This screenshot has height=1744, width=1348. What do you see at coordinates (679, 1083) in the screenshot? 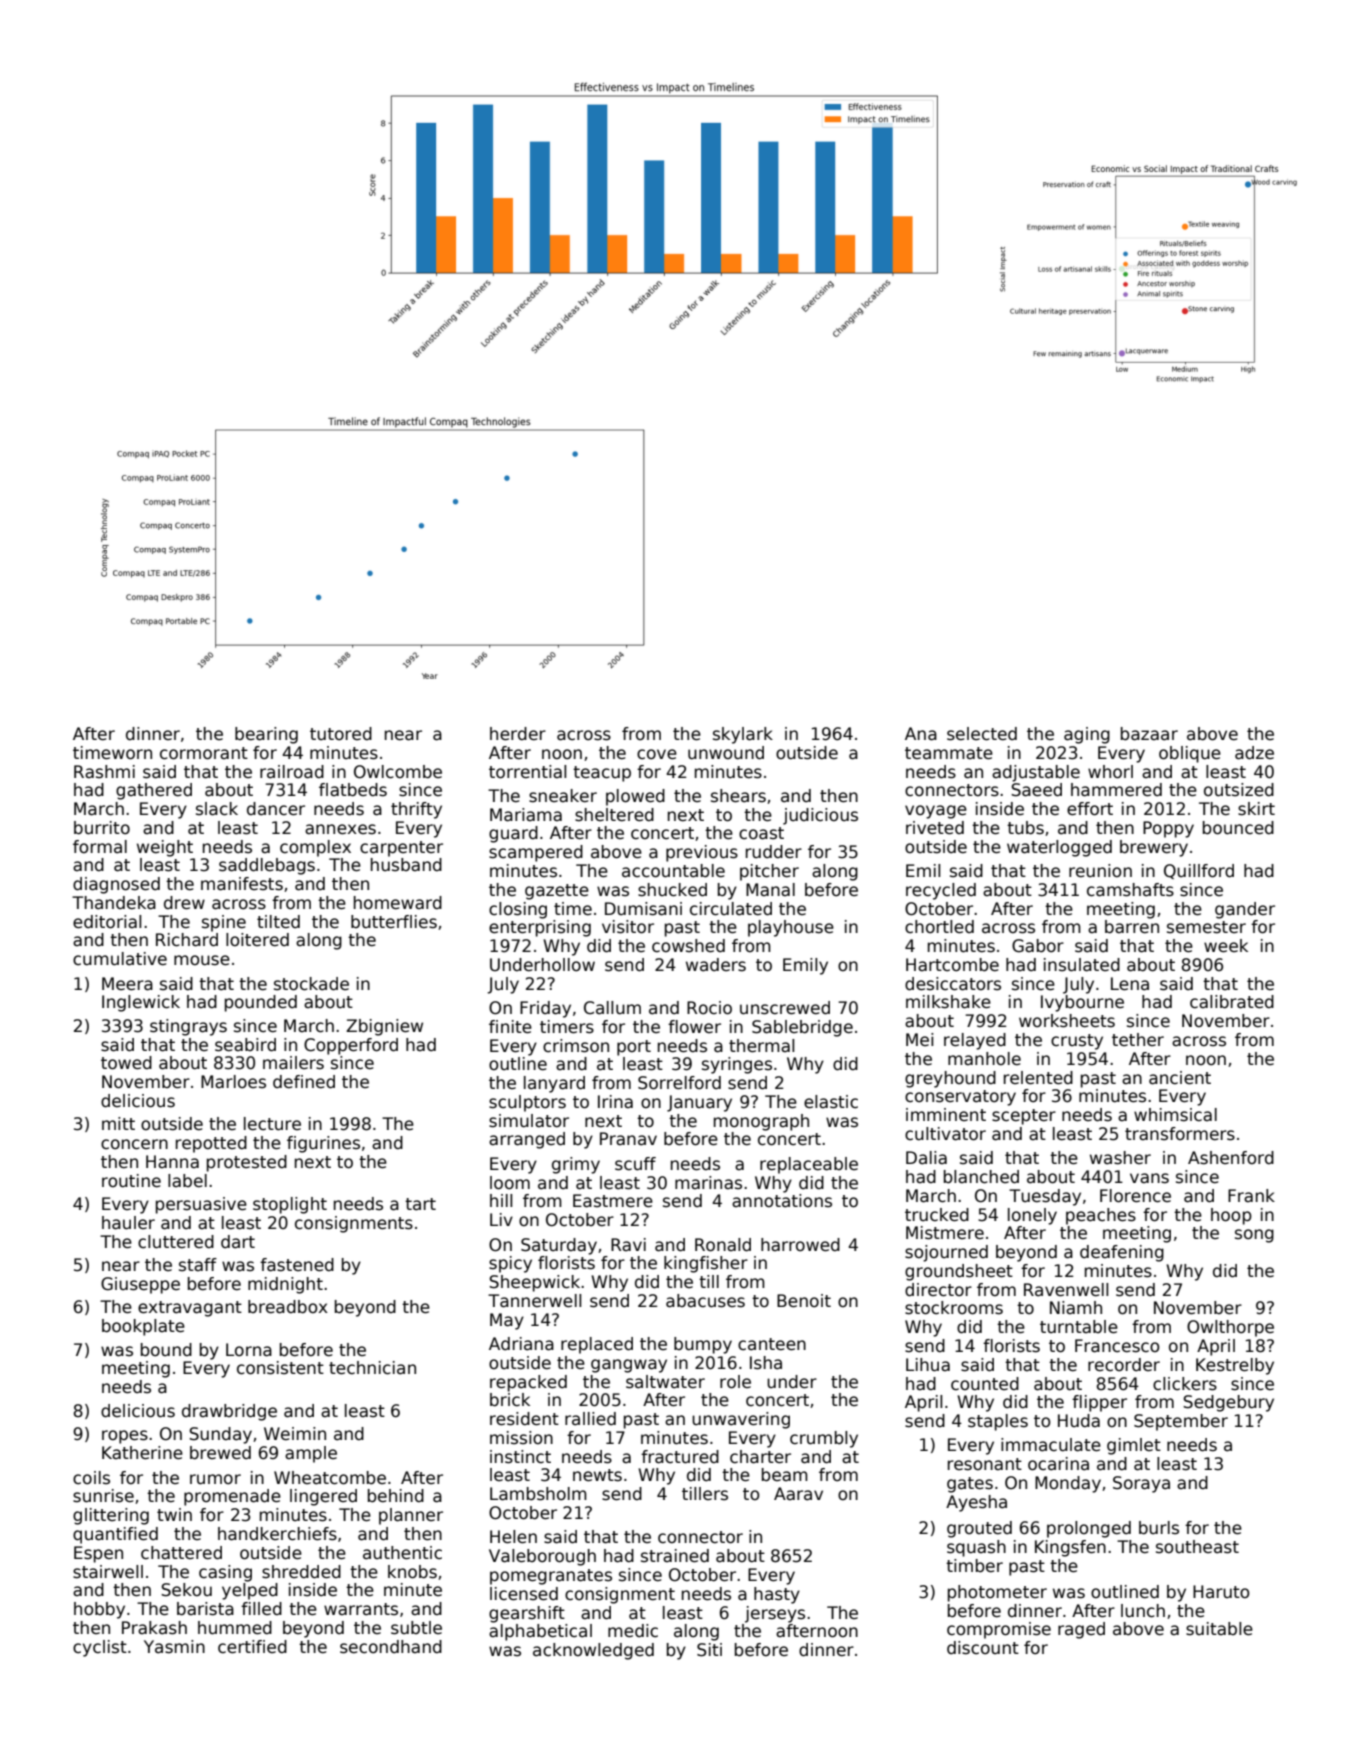
I see `Sorrelford` at bounding box center [679, 1083].
